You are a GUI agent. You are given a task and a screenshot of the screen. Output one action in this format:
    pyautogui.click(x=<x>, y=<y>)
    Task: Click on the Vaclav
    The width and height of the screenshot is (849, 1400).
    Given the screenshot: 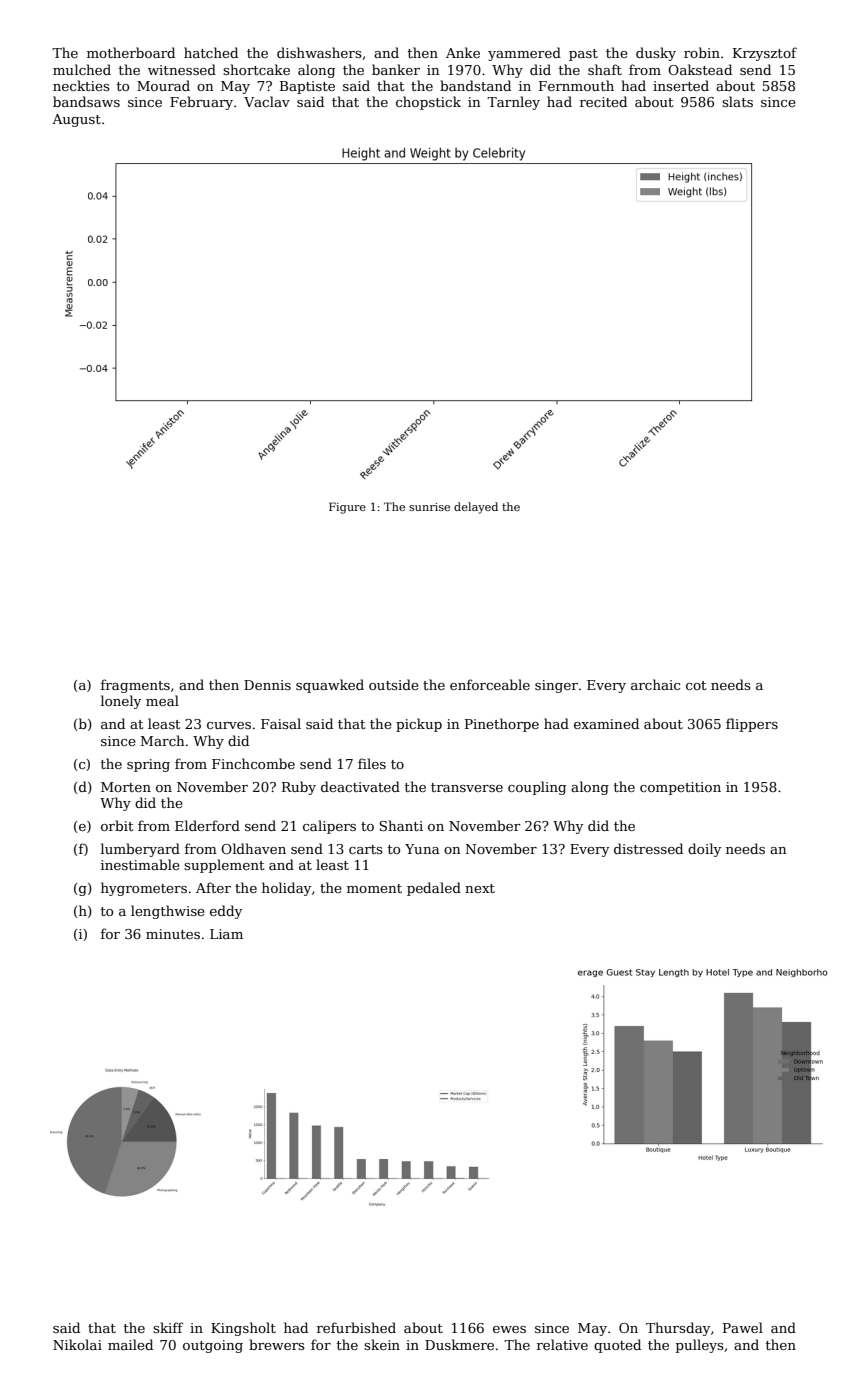 What is the action you would take?
    pyautogui.click(x=267, y=101)
